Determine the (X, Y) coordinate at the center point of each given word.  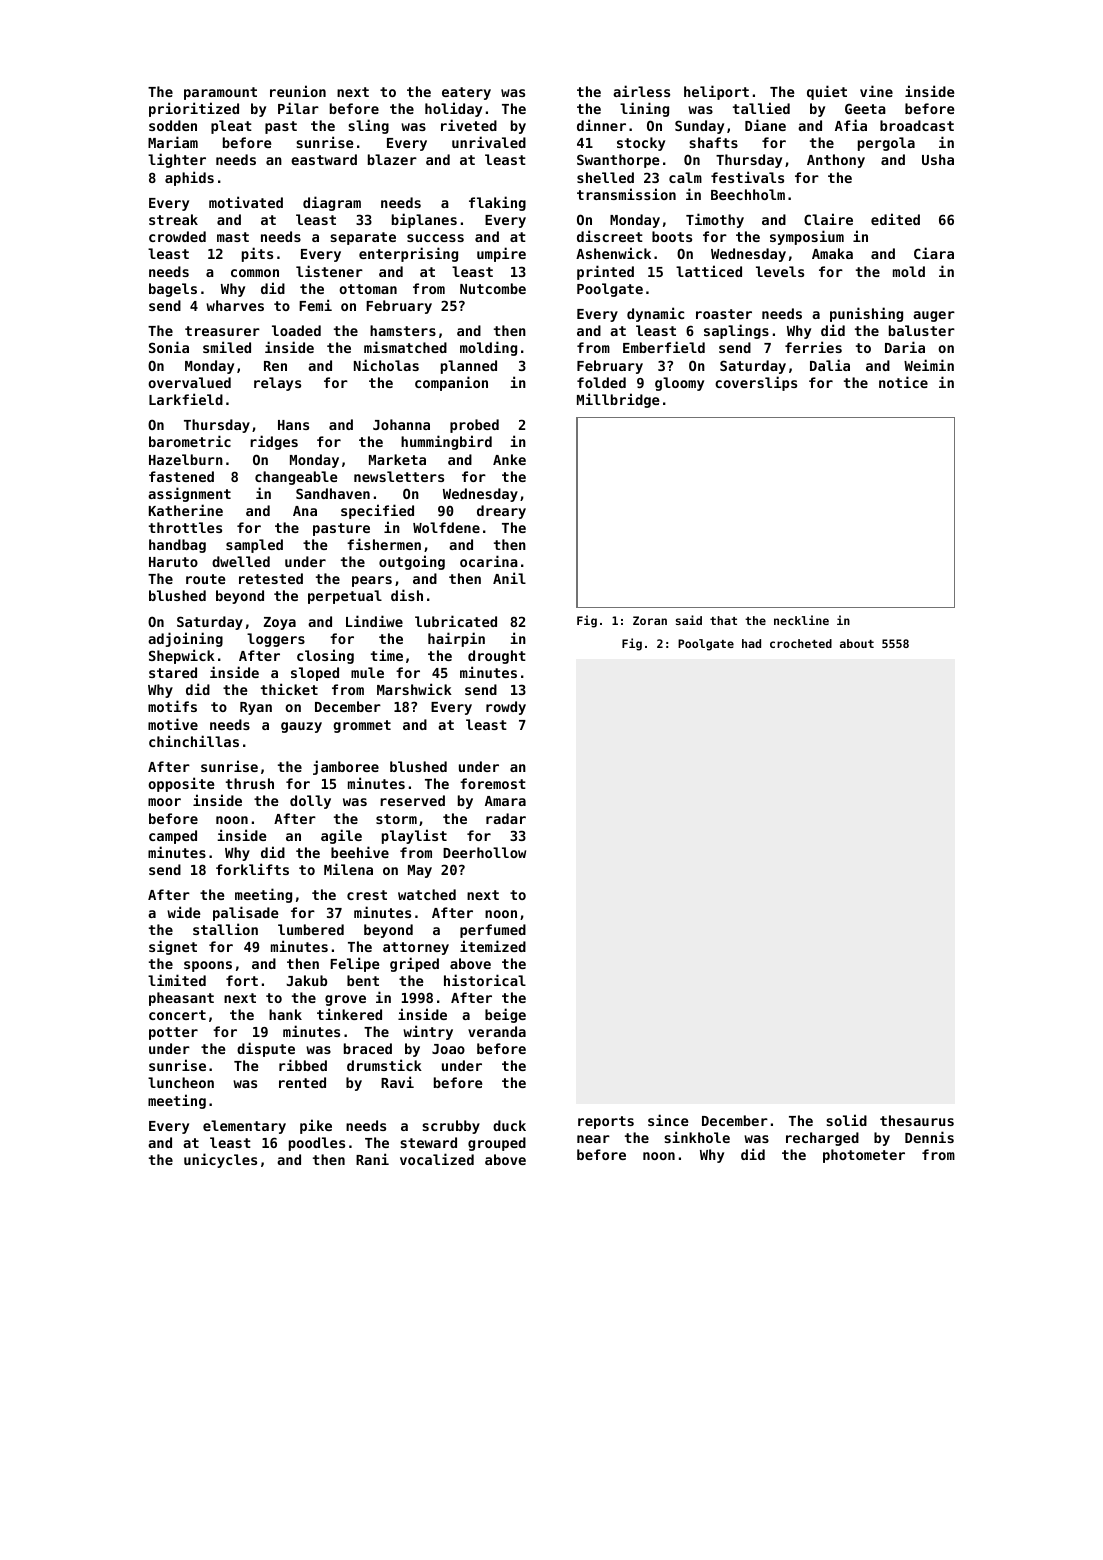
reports (606, 1122)
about (857, 643)
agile (341, 836)
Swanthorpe (618, 161)
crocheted (801, 643)
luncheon (181, 1082)
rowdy (506, 708)
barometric (190, 441)
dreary (501, 512)
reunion (298, 91)
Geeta (865, 108)
